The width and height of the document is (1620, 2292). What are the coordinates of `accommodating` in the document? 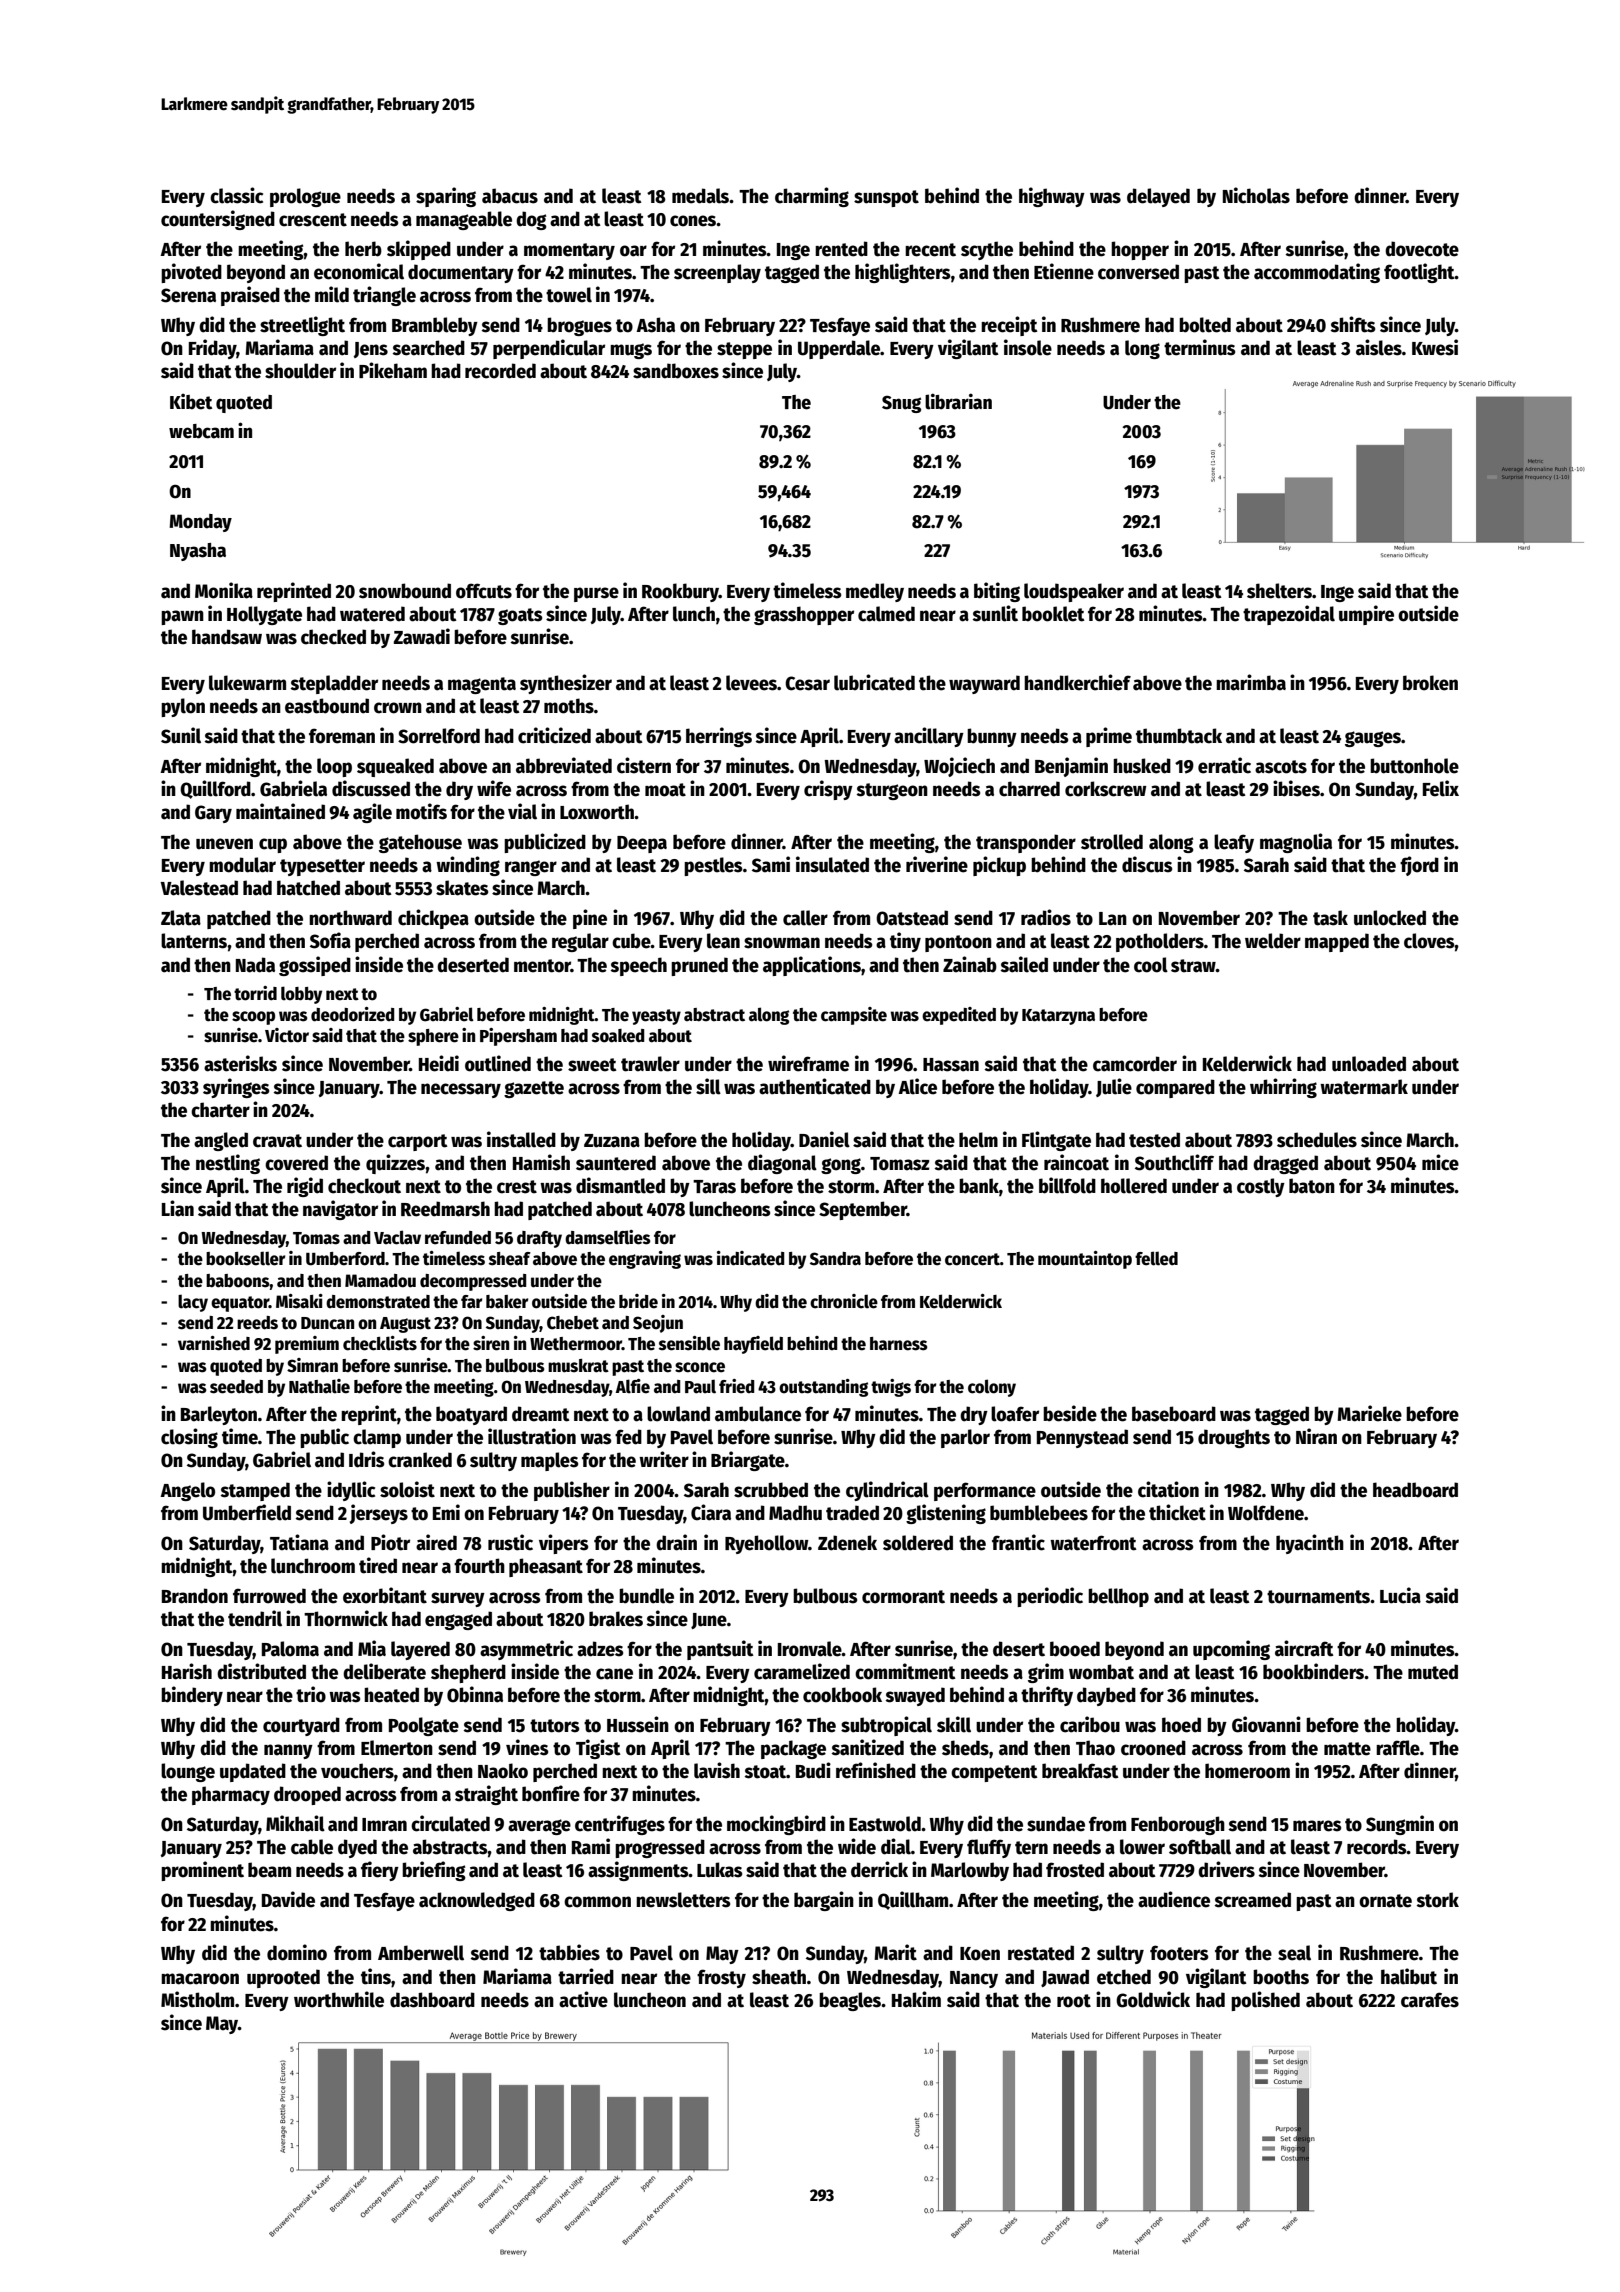 It's located at (1317, 273).
